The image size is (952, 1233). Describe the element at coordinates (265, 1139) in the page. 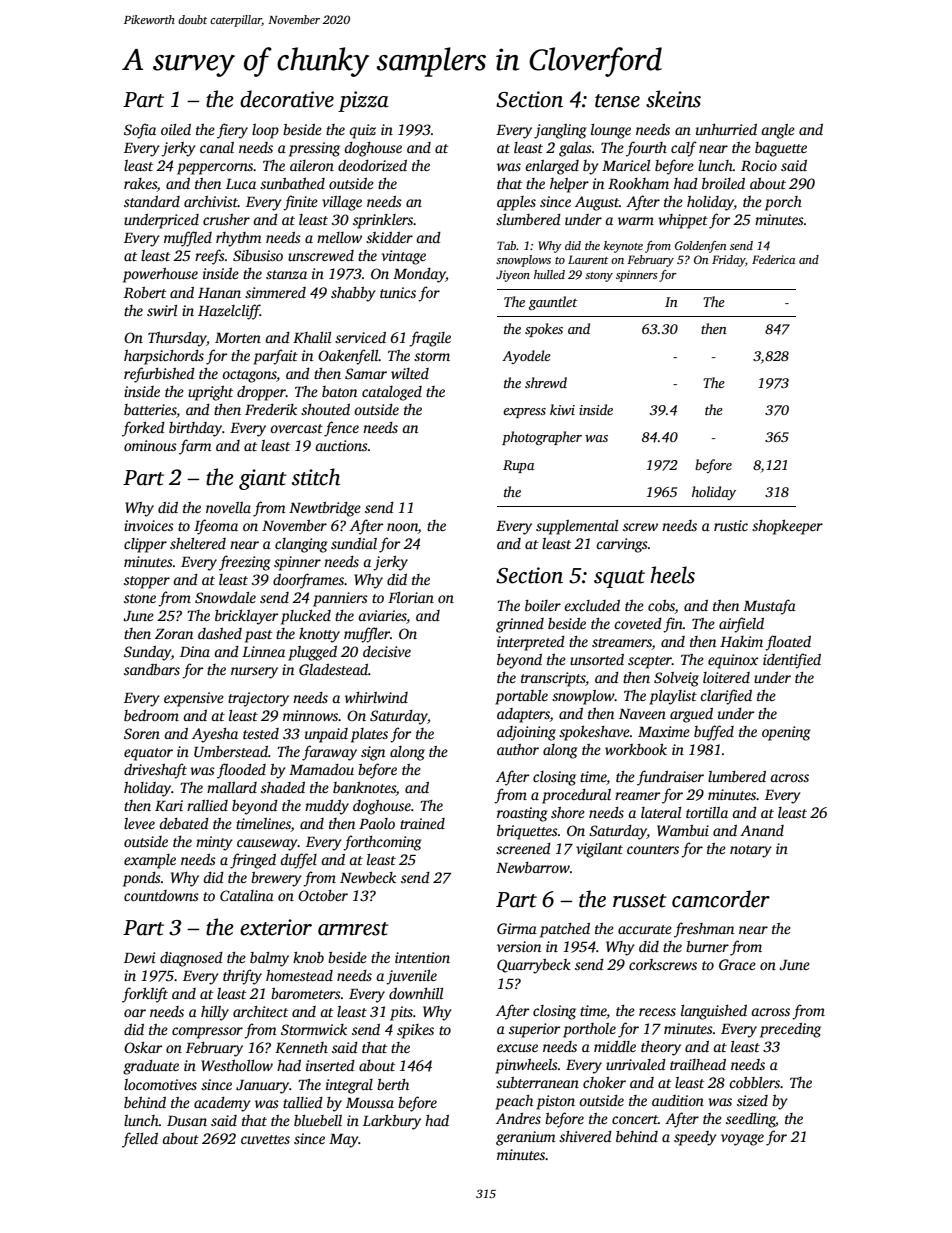

I see `cuvettes` at that location.
